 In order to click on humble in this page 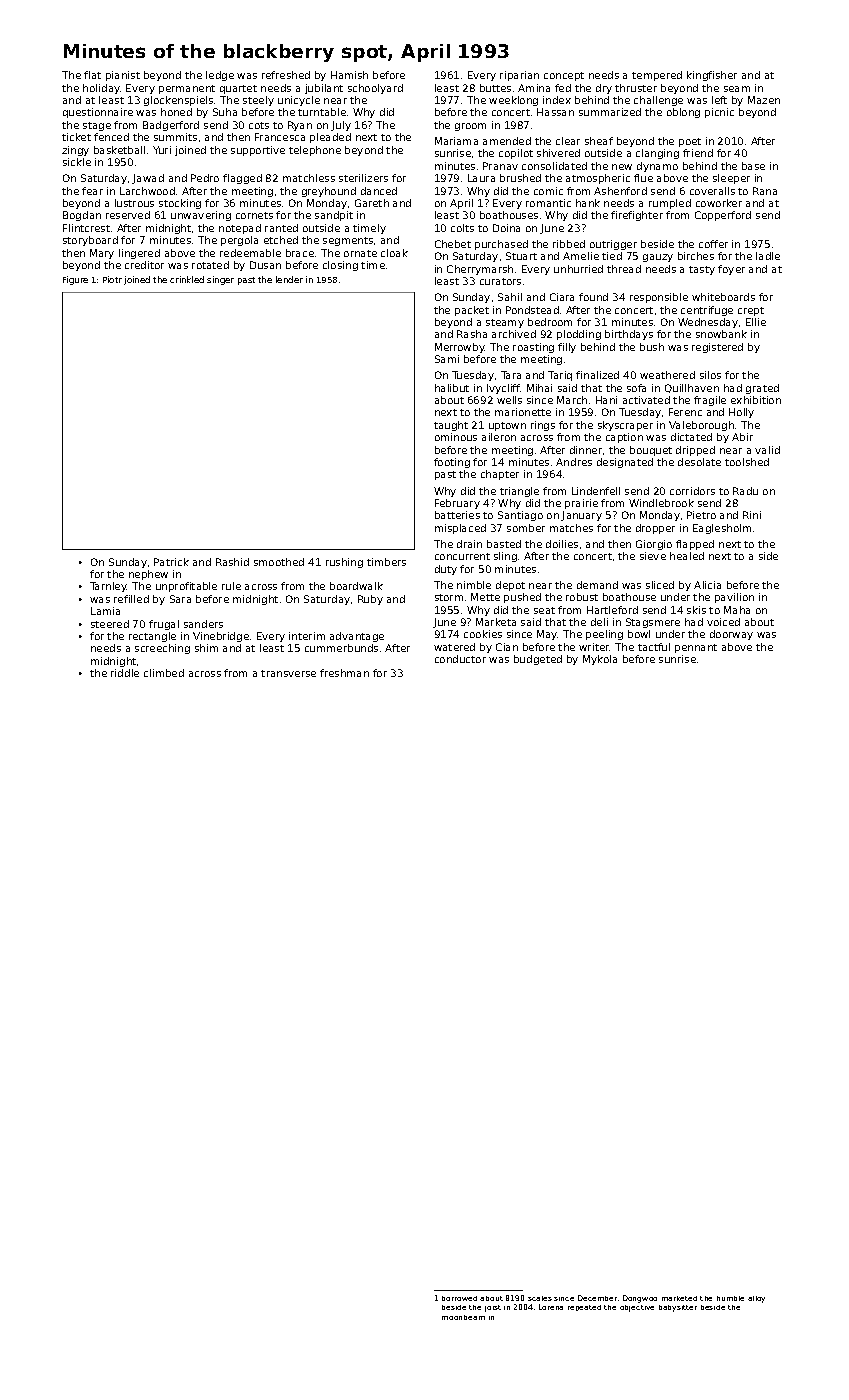, I will do `click(730, 1298)`.
